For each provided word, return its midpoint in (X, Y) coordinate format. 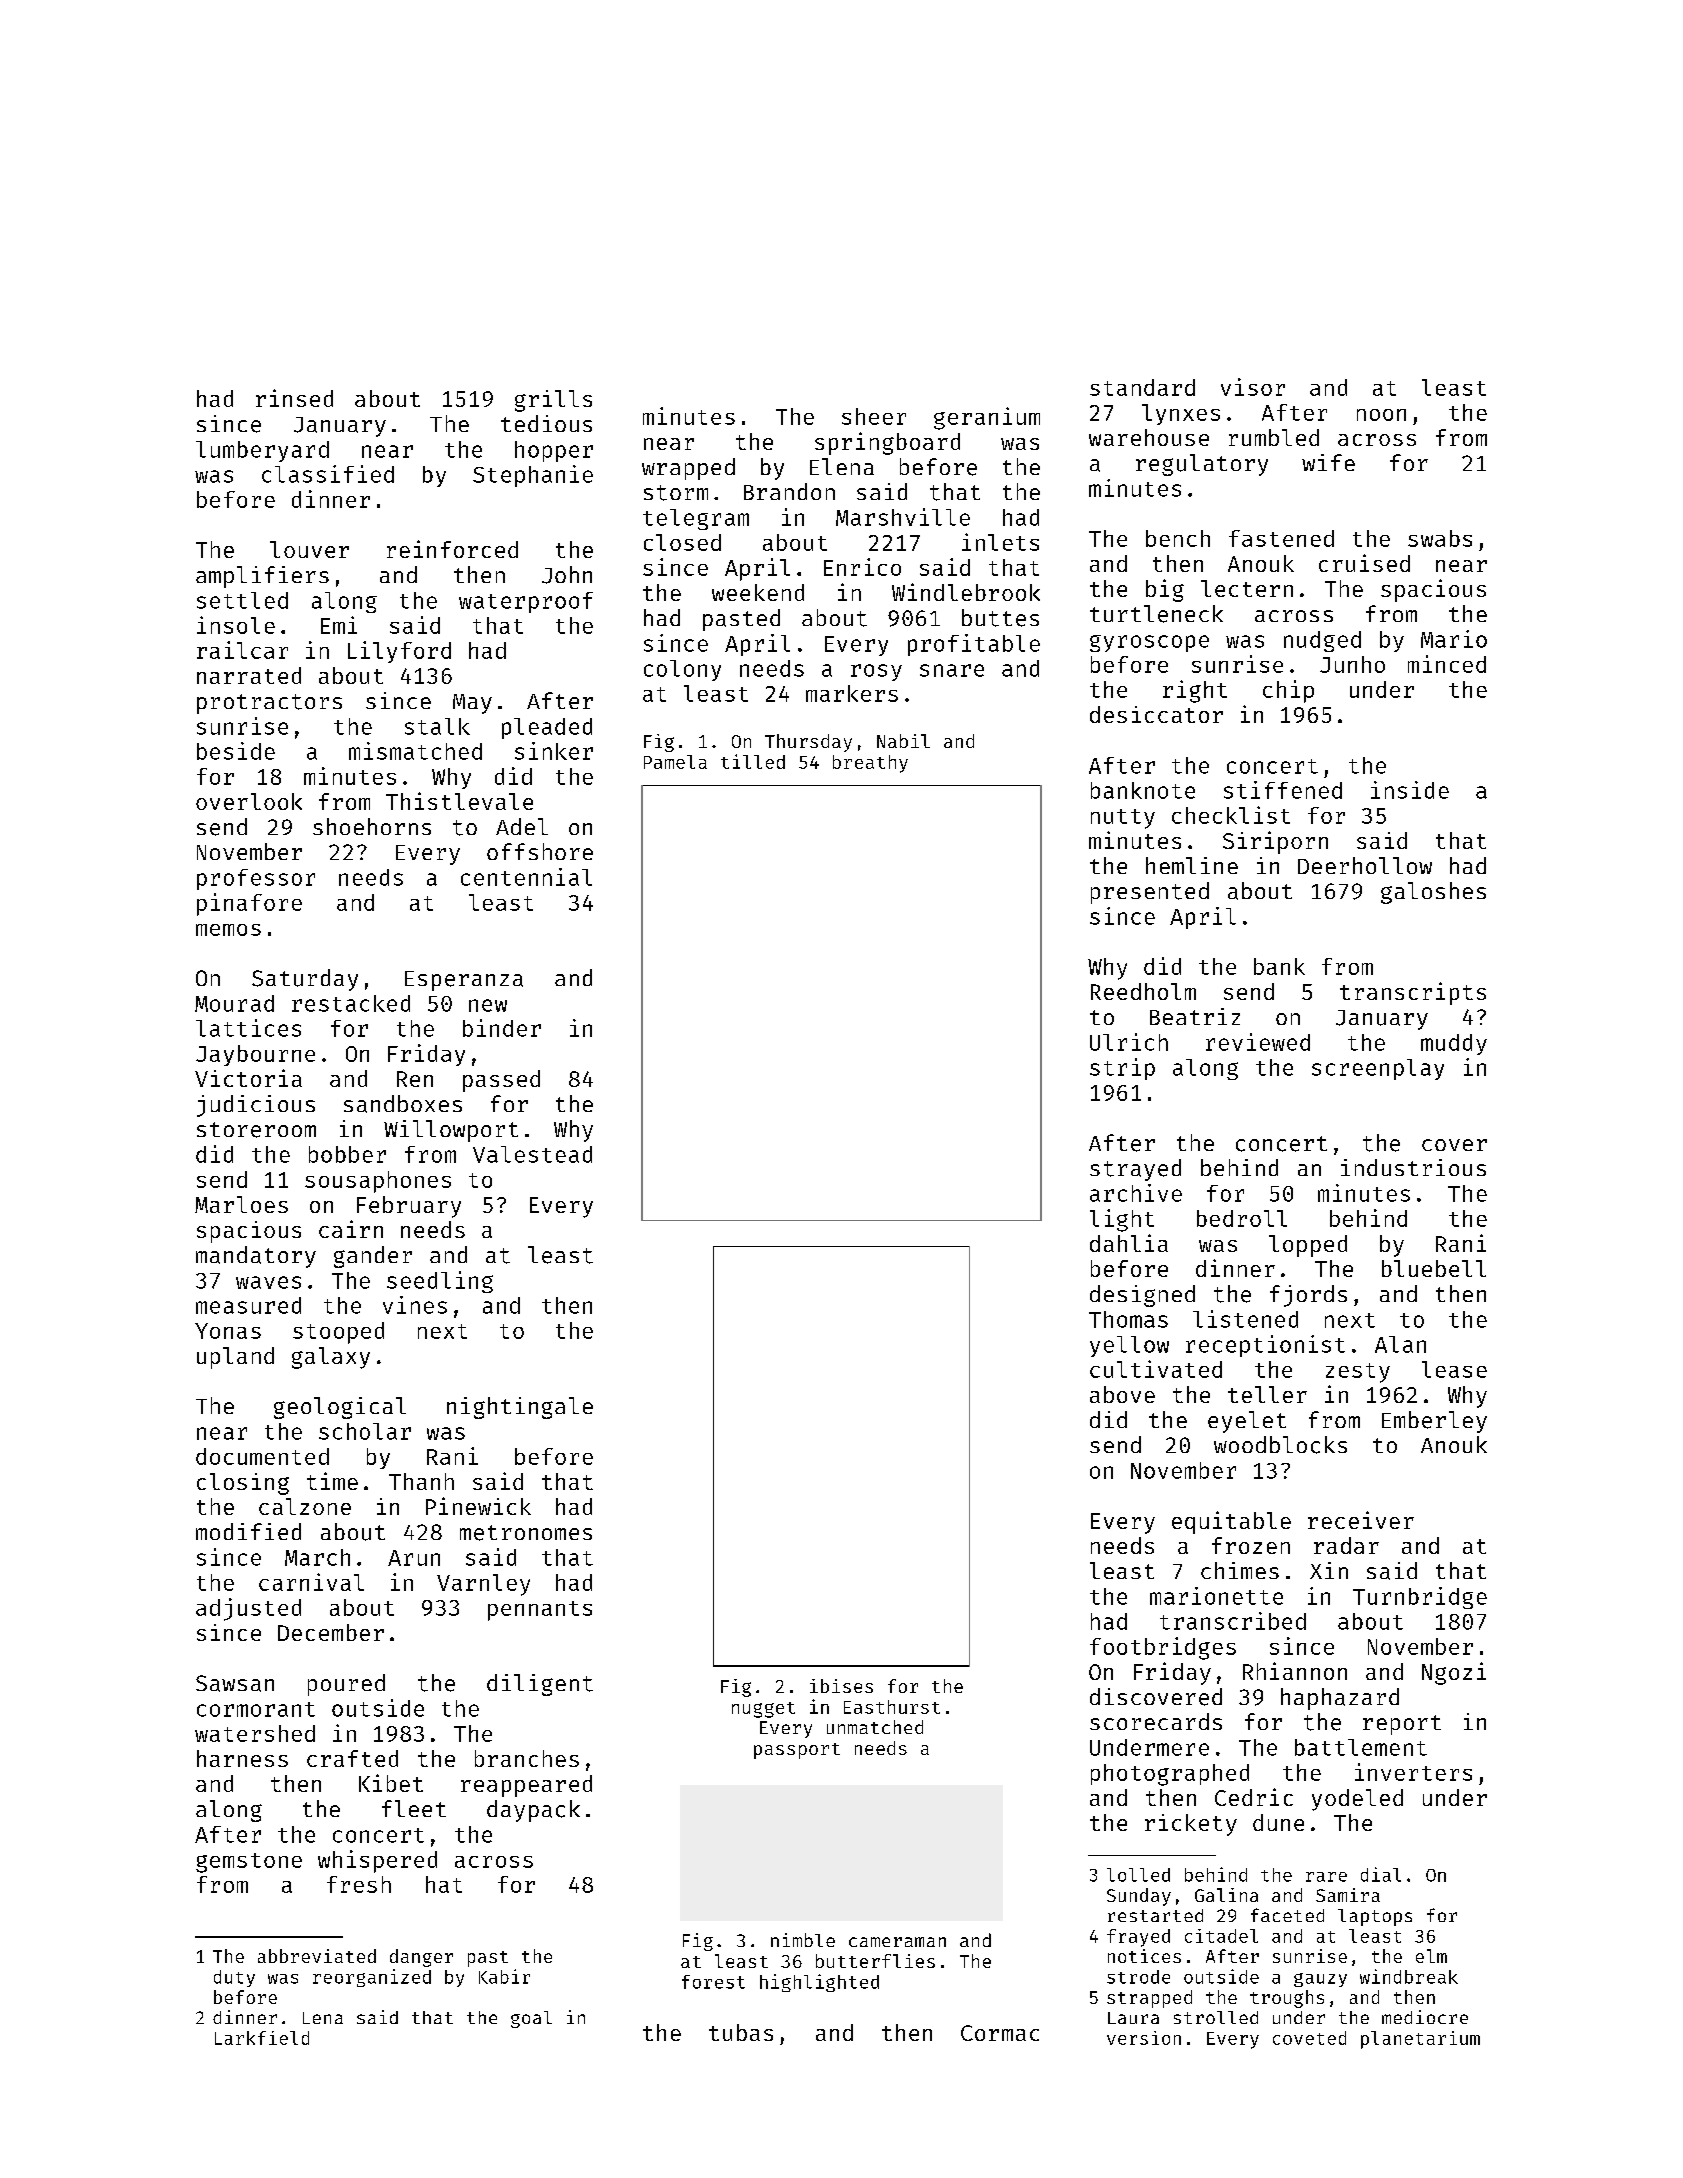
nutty (1123, 819)
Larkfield (262, 2038)
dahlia (1129, 1243)
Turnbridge (1420, 1598)
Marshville (903, 517)
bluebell (1434, 1268)
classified (328, 474)
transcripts (1413, 993)
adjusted (248, 1609)
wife (1328, 462)
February (409, 1207)
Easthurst (892, 1707)
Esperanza (464, 981)
